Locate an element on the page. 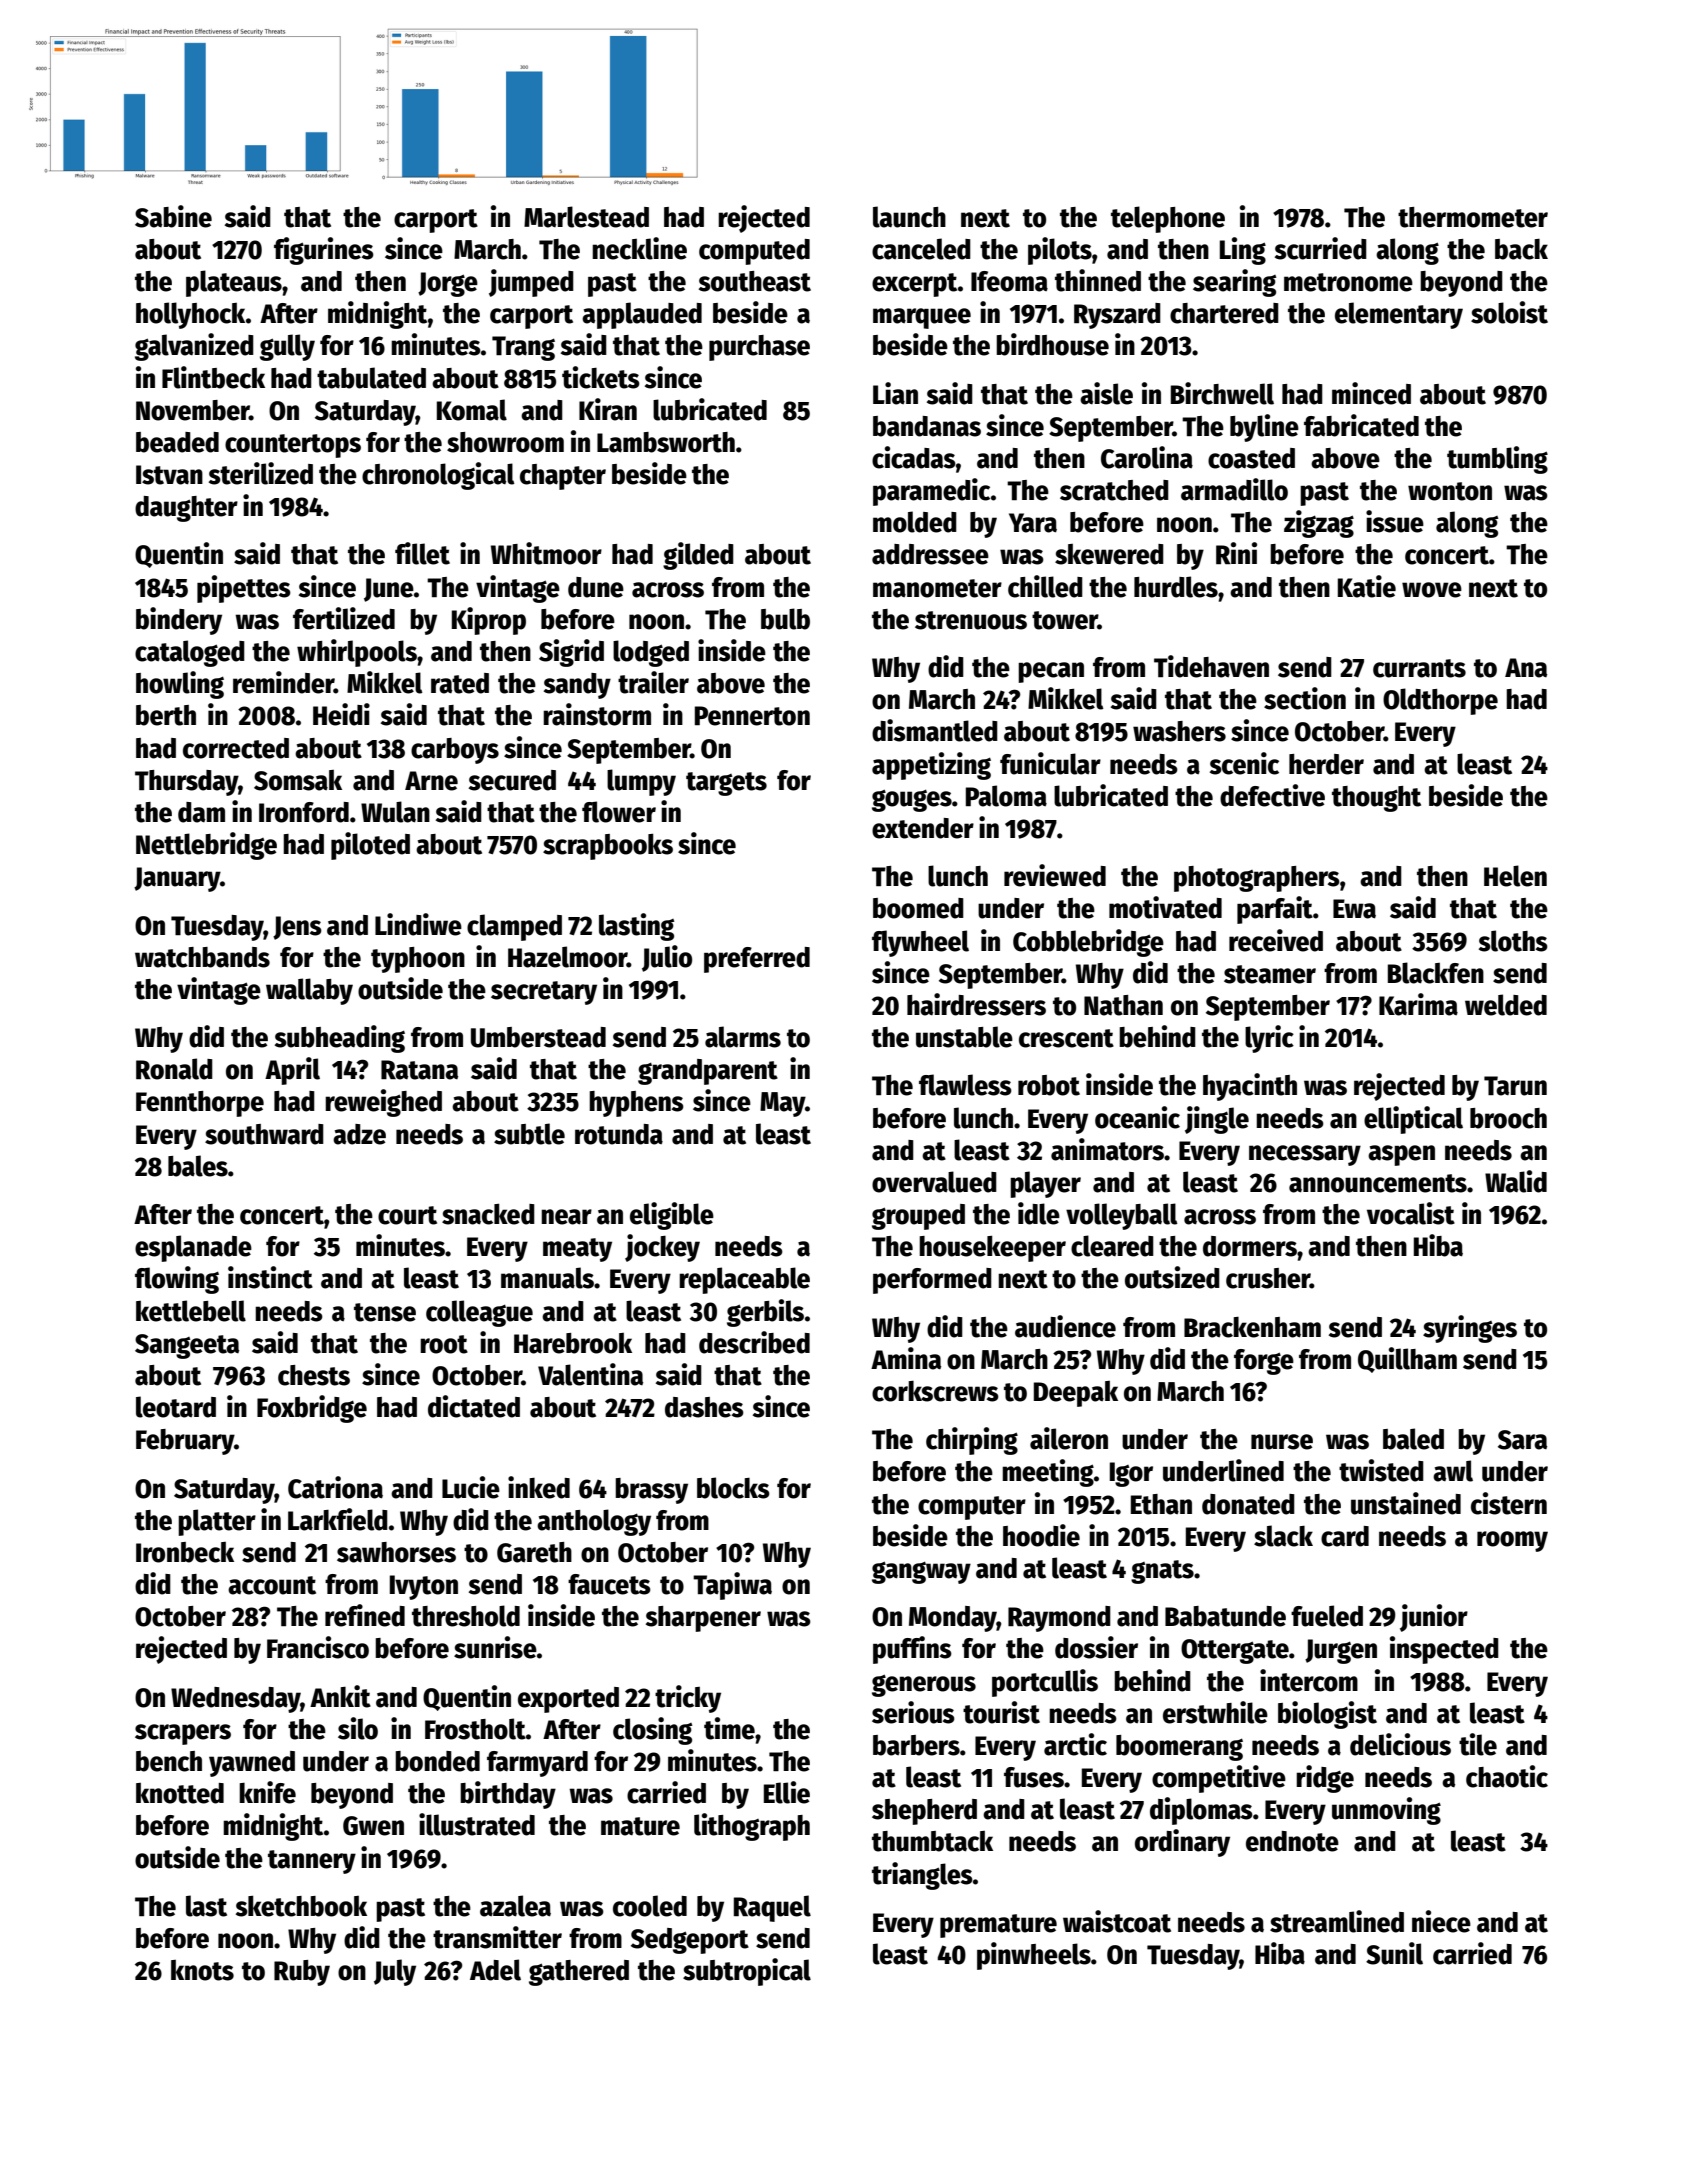 The image size is (1683, 2178). junior is located at coordinates (1434, 1618).
